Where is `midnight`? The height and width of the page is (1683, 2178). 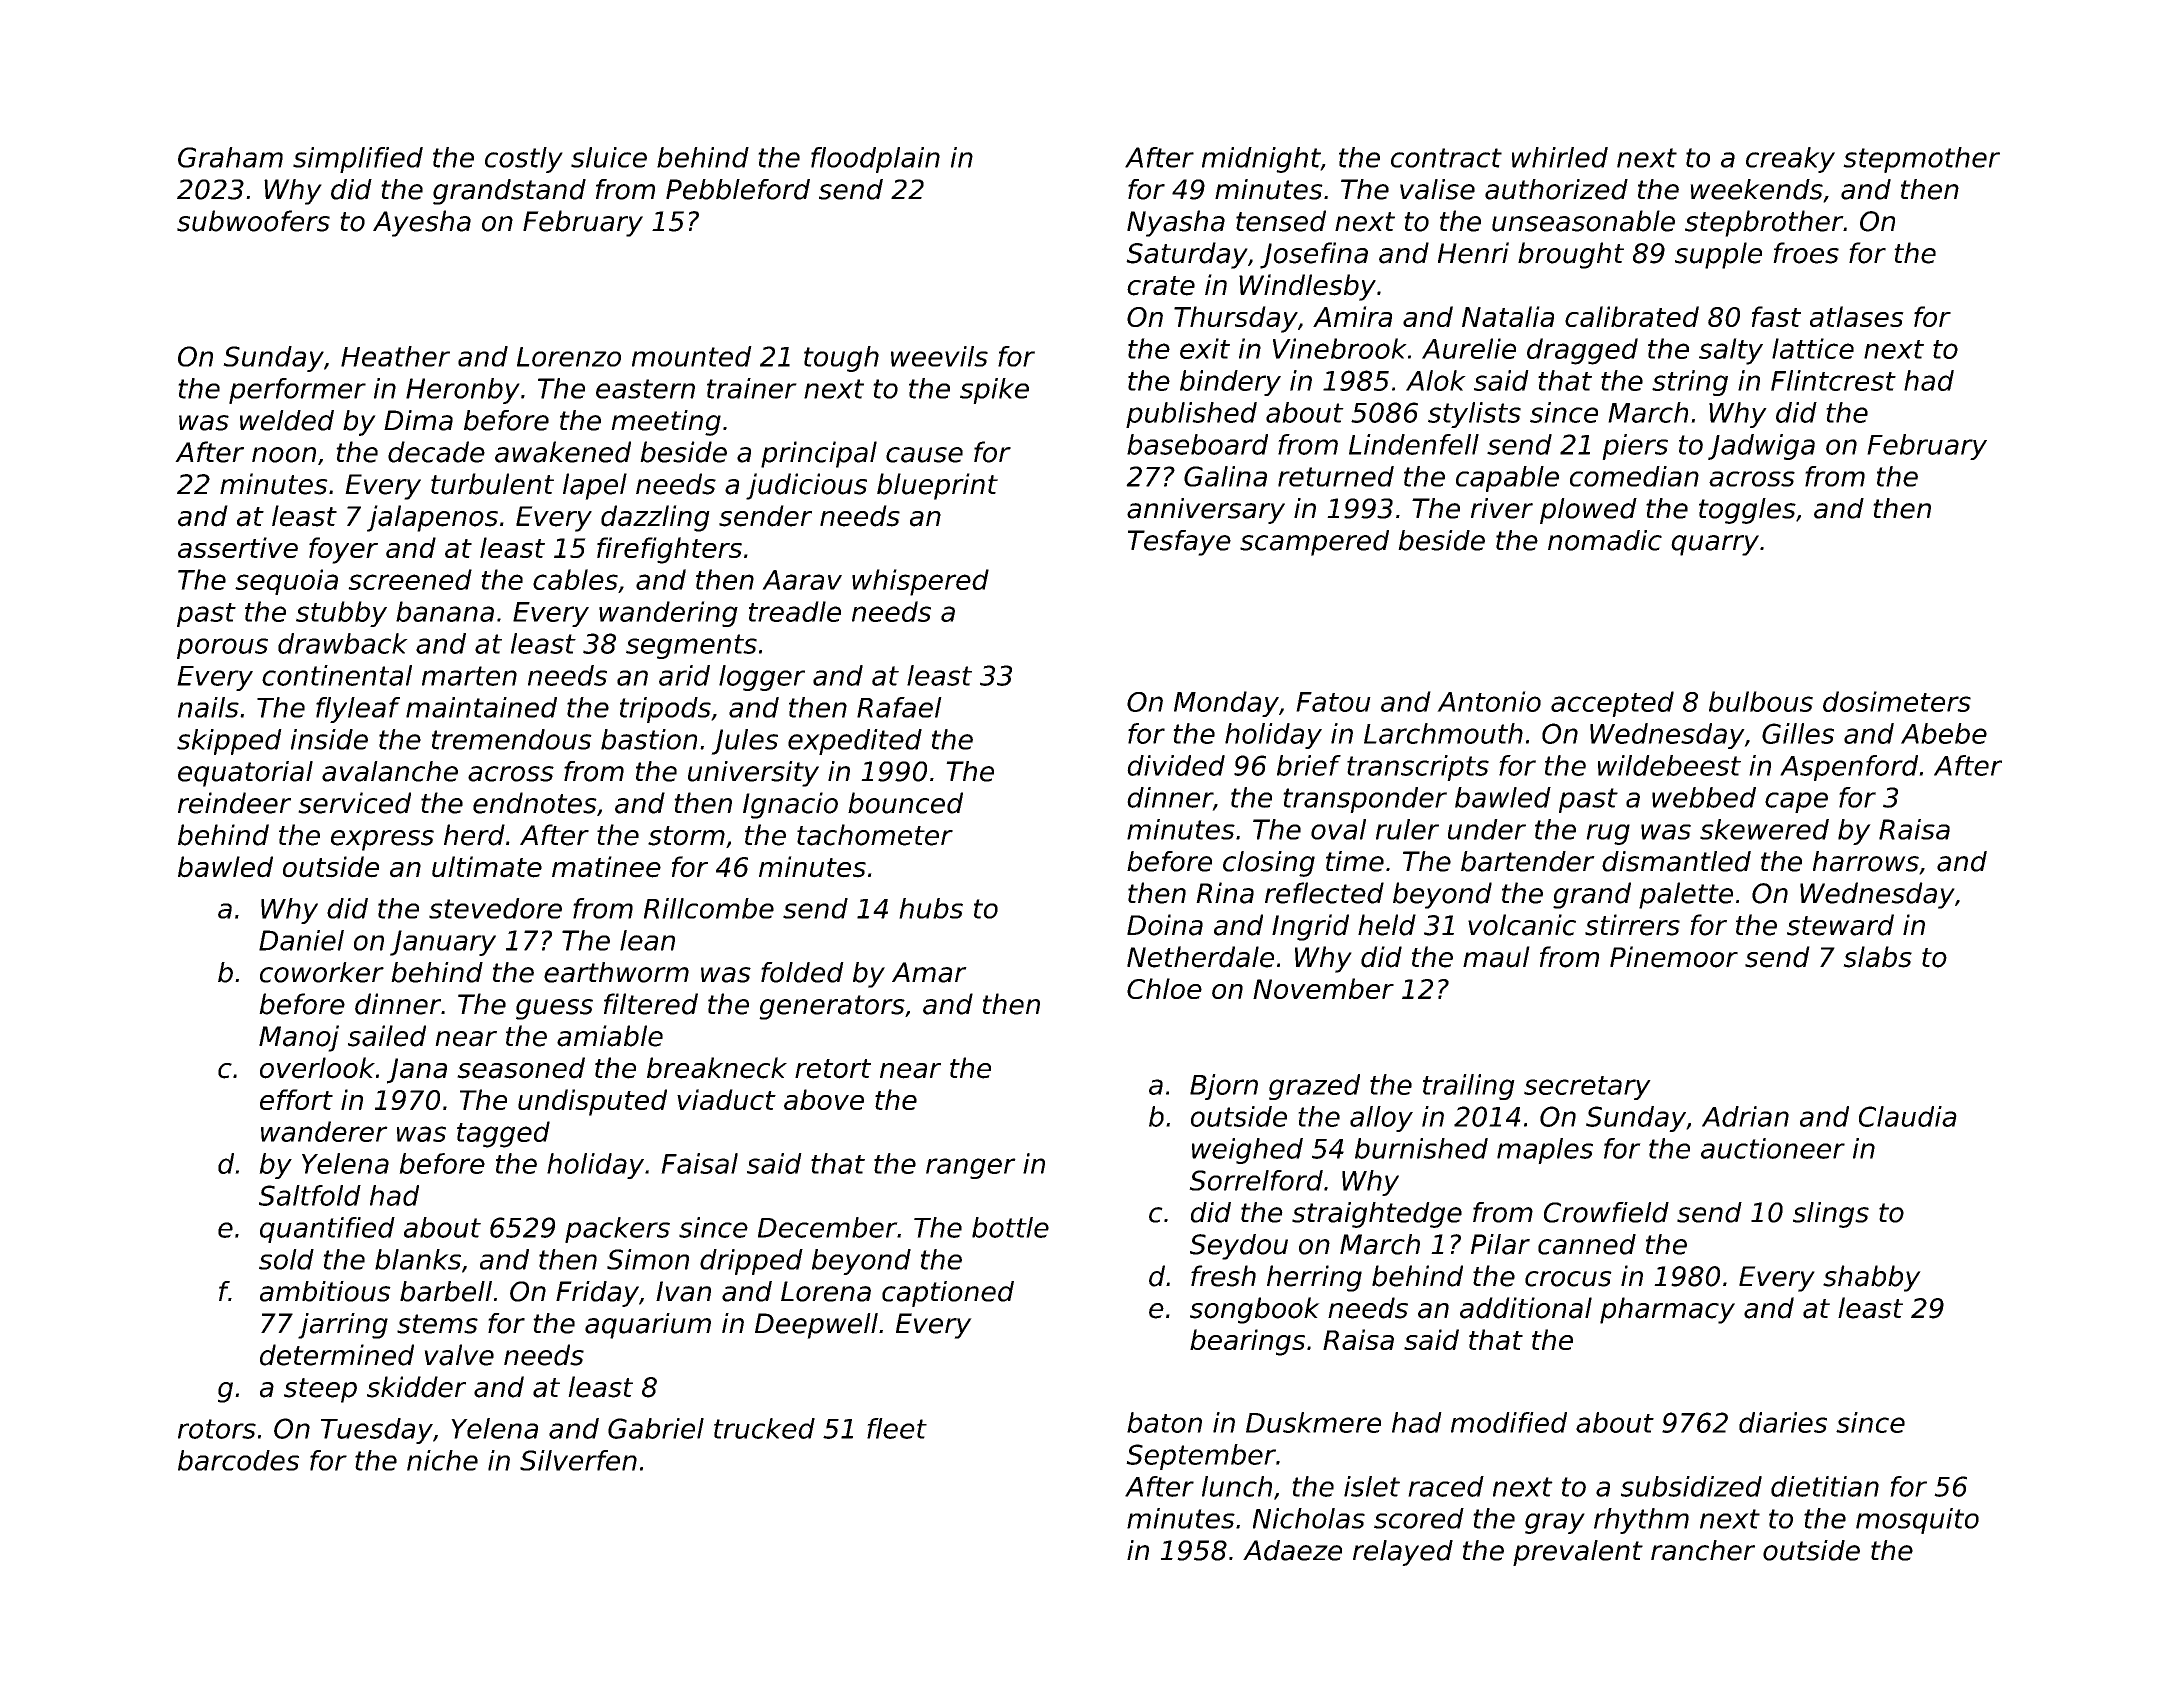
midnight is located at coordinates (1261, 160).
